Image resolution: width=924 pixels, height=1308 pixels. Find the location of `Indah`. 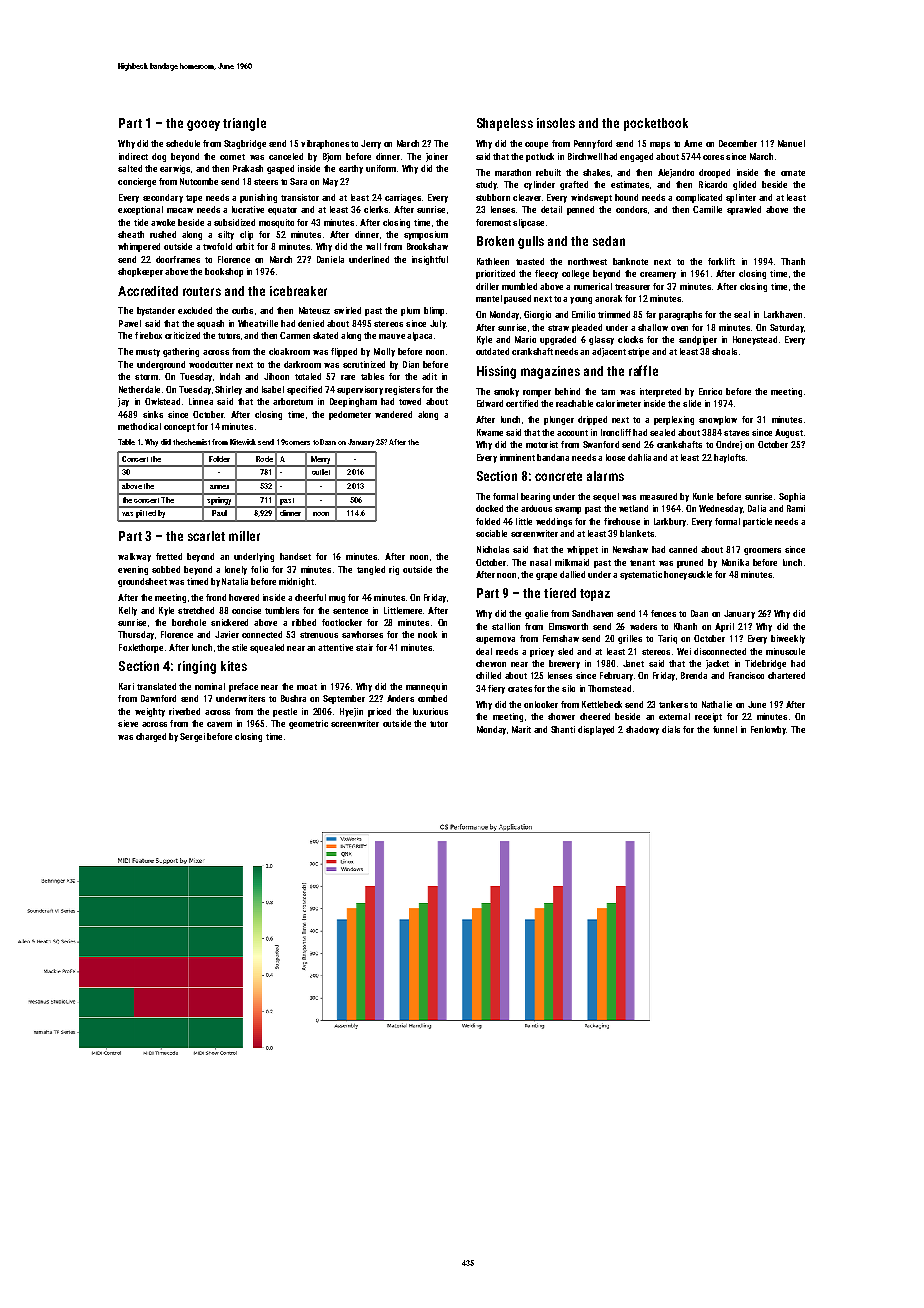

Indah is located at coordinates (230, 376).
